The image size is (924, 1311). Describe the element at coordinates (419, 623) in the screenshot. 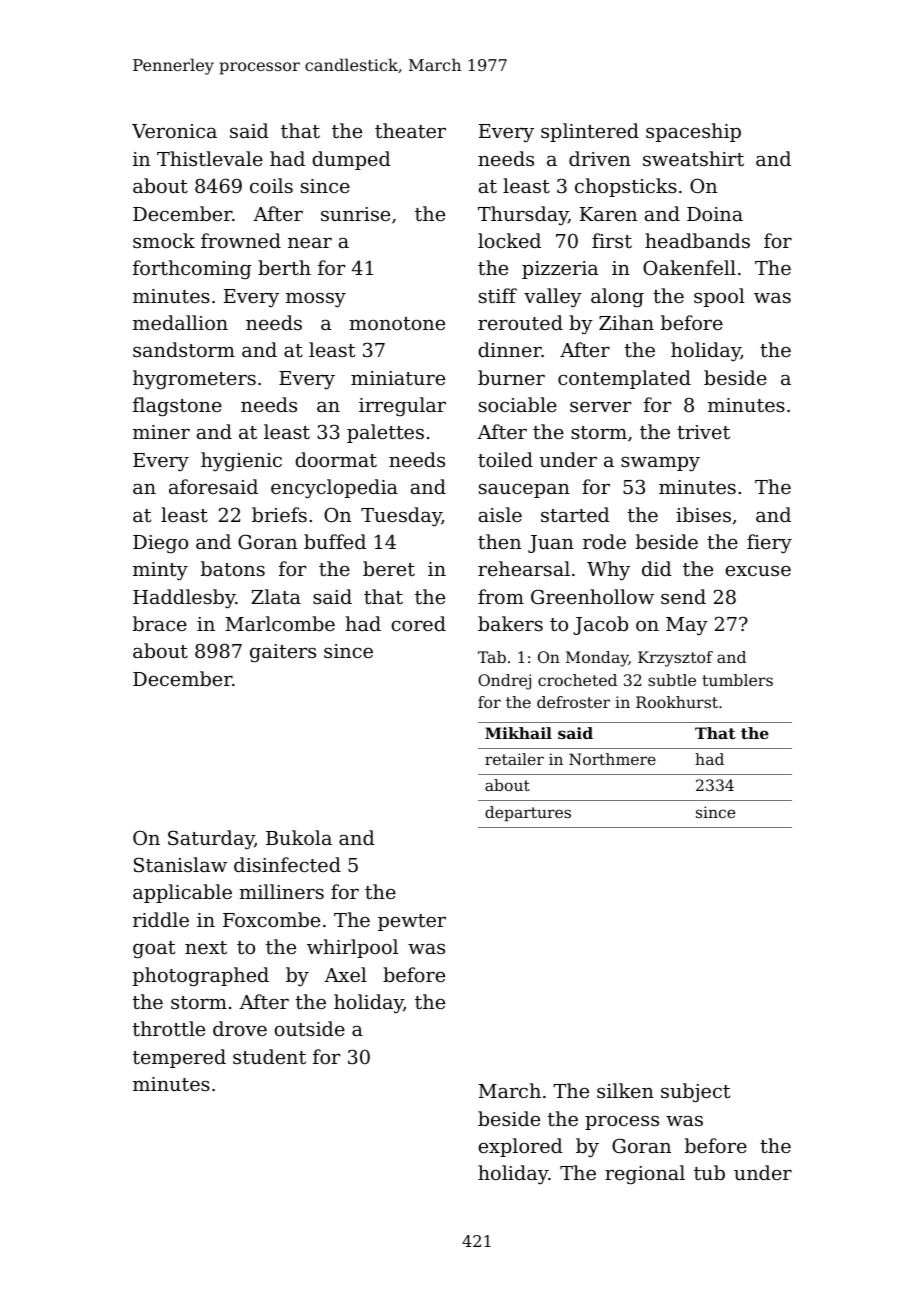

I see `cored` at that location.
